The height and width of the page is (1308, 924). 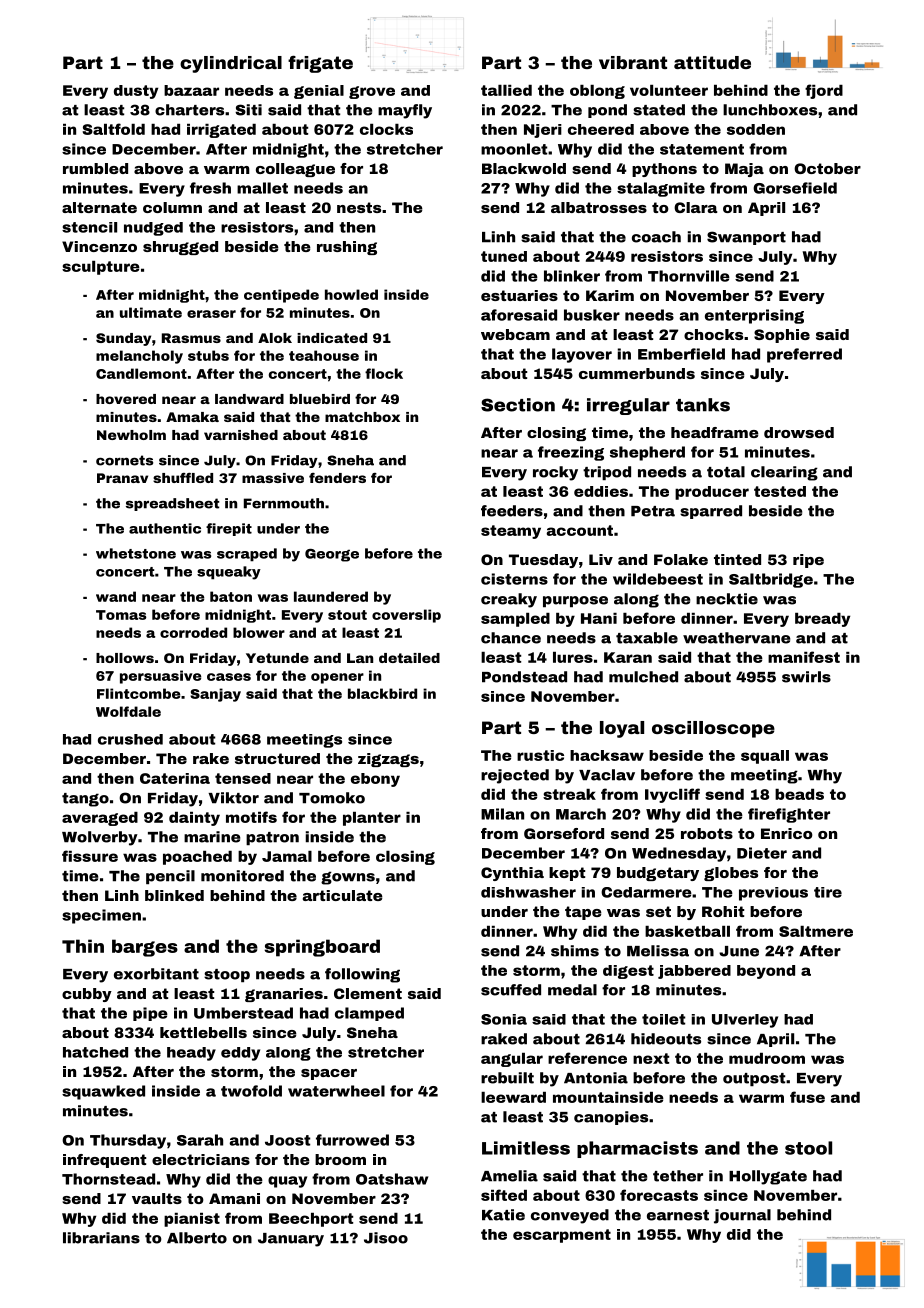 What do you see at coordinates (231, 64) in the page?
I see `cylindrical` at bounding box center [231, 64].
